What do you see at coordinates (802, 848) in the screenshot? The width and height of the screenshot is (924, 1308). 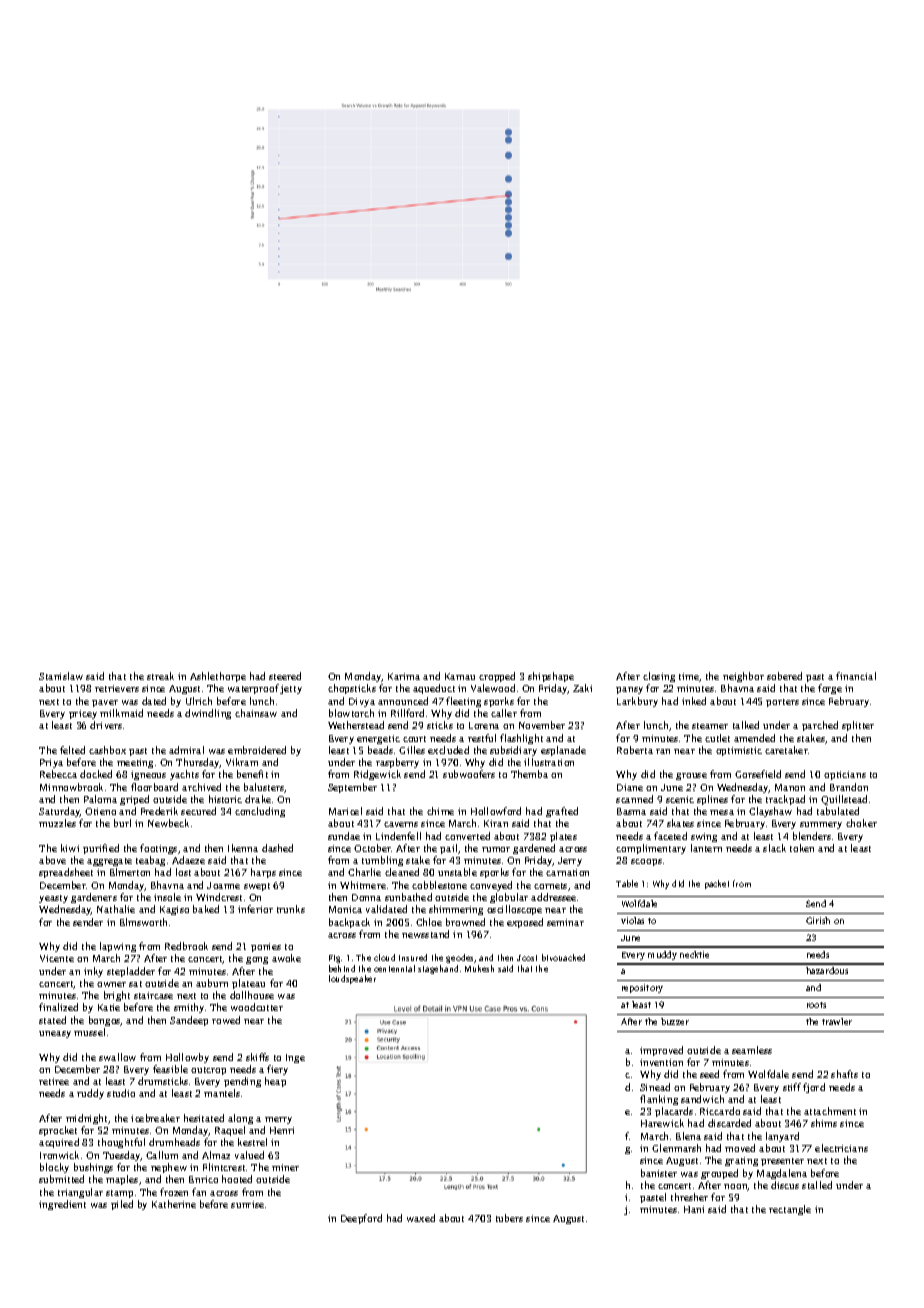 I see `token` at bounding box center [802, 848].
